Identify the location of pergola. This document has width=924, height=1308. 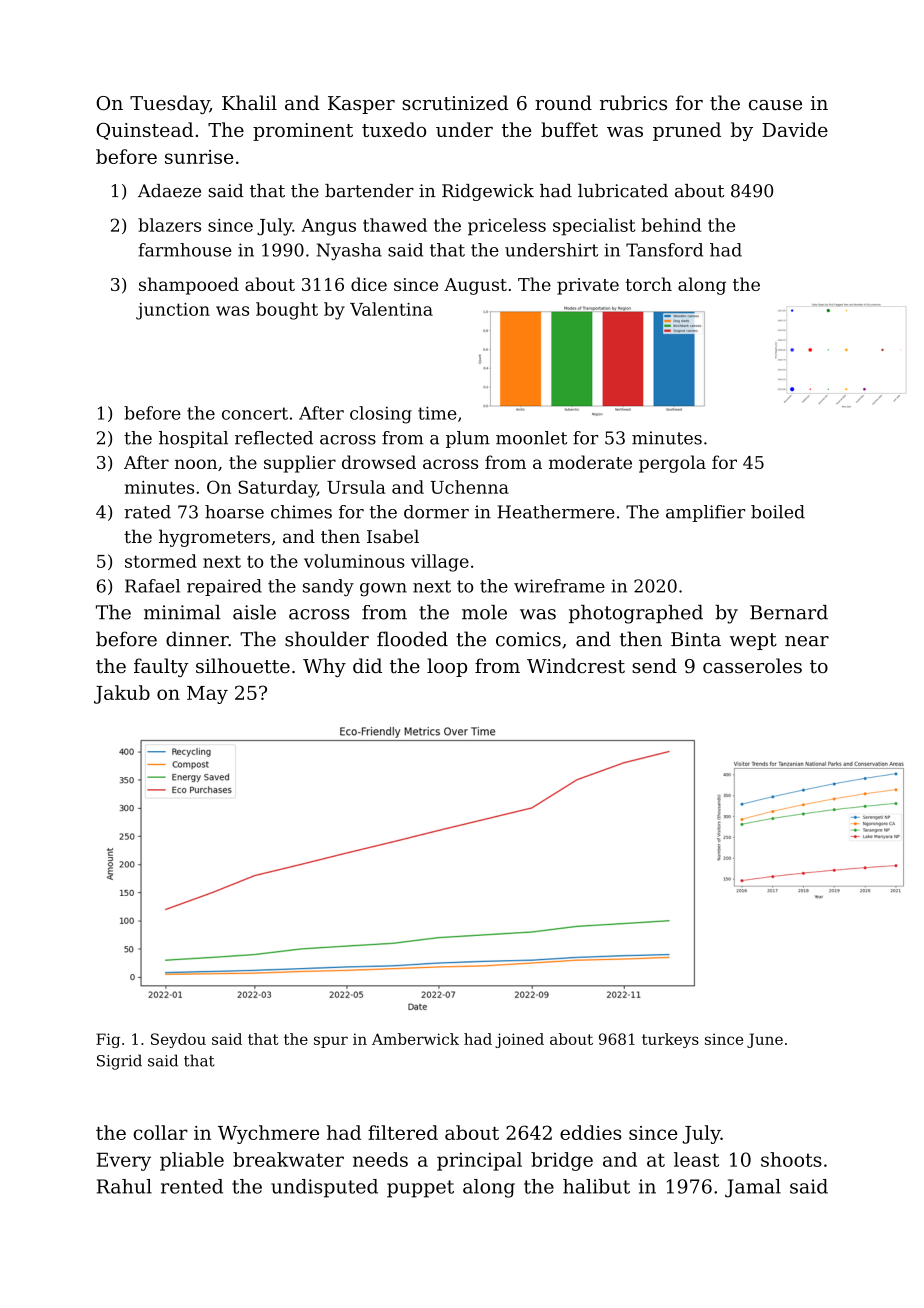
(672, 464).
